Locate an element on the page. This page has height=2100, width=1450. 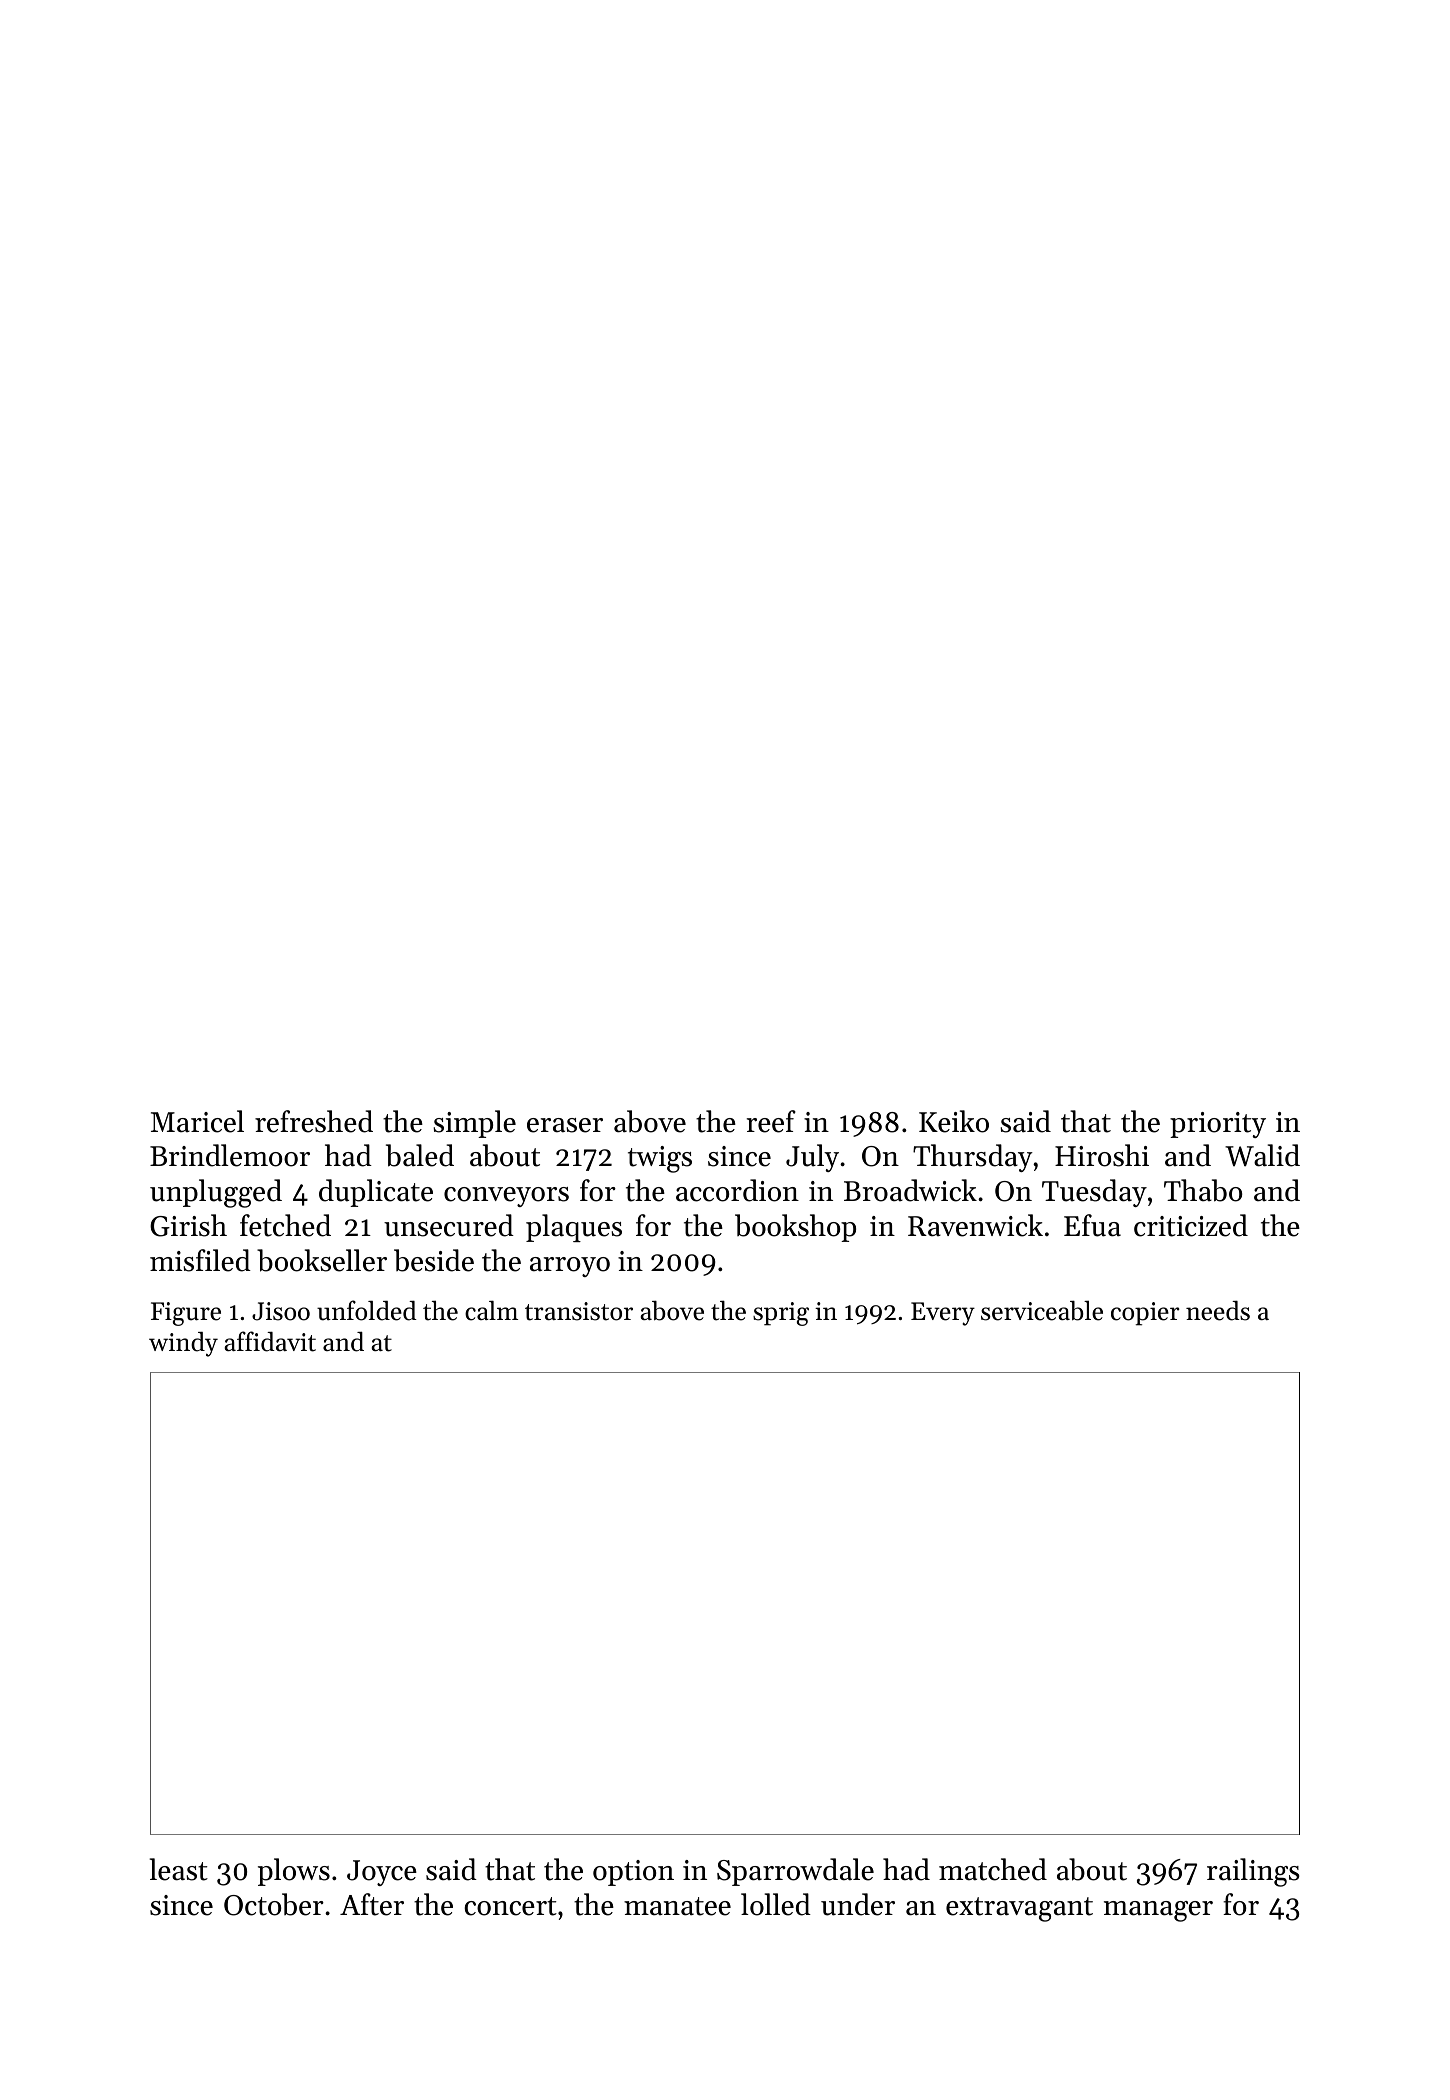
concert is located at coordinates (510, 1906).
